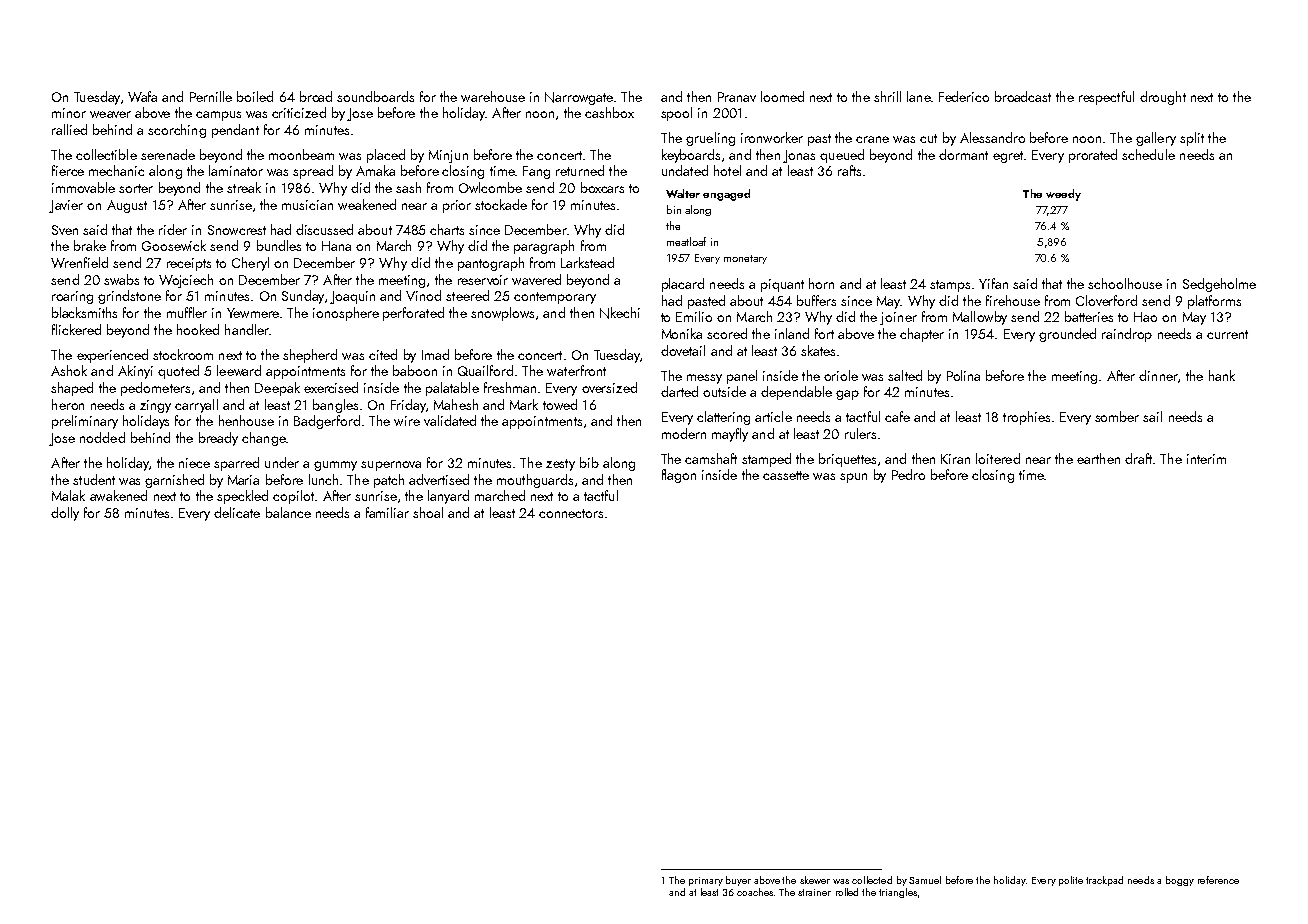 Image resolution: width=1308 pixels, height=924 pixels. What do you see at coordinates (1093, 156) in the document?
I see `prorated` at bounding box center [1093, 156].
